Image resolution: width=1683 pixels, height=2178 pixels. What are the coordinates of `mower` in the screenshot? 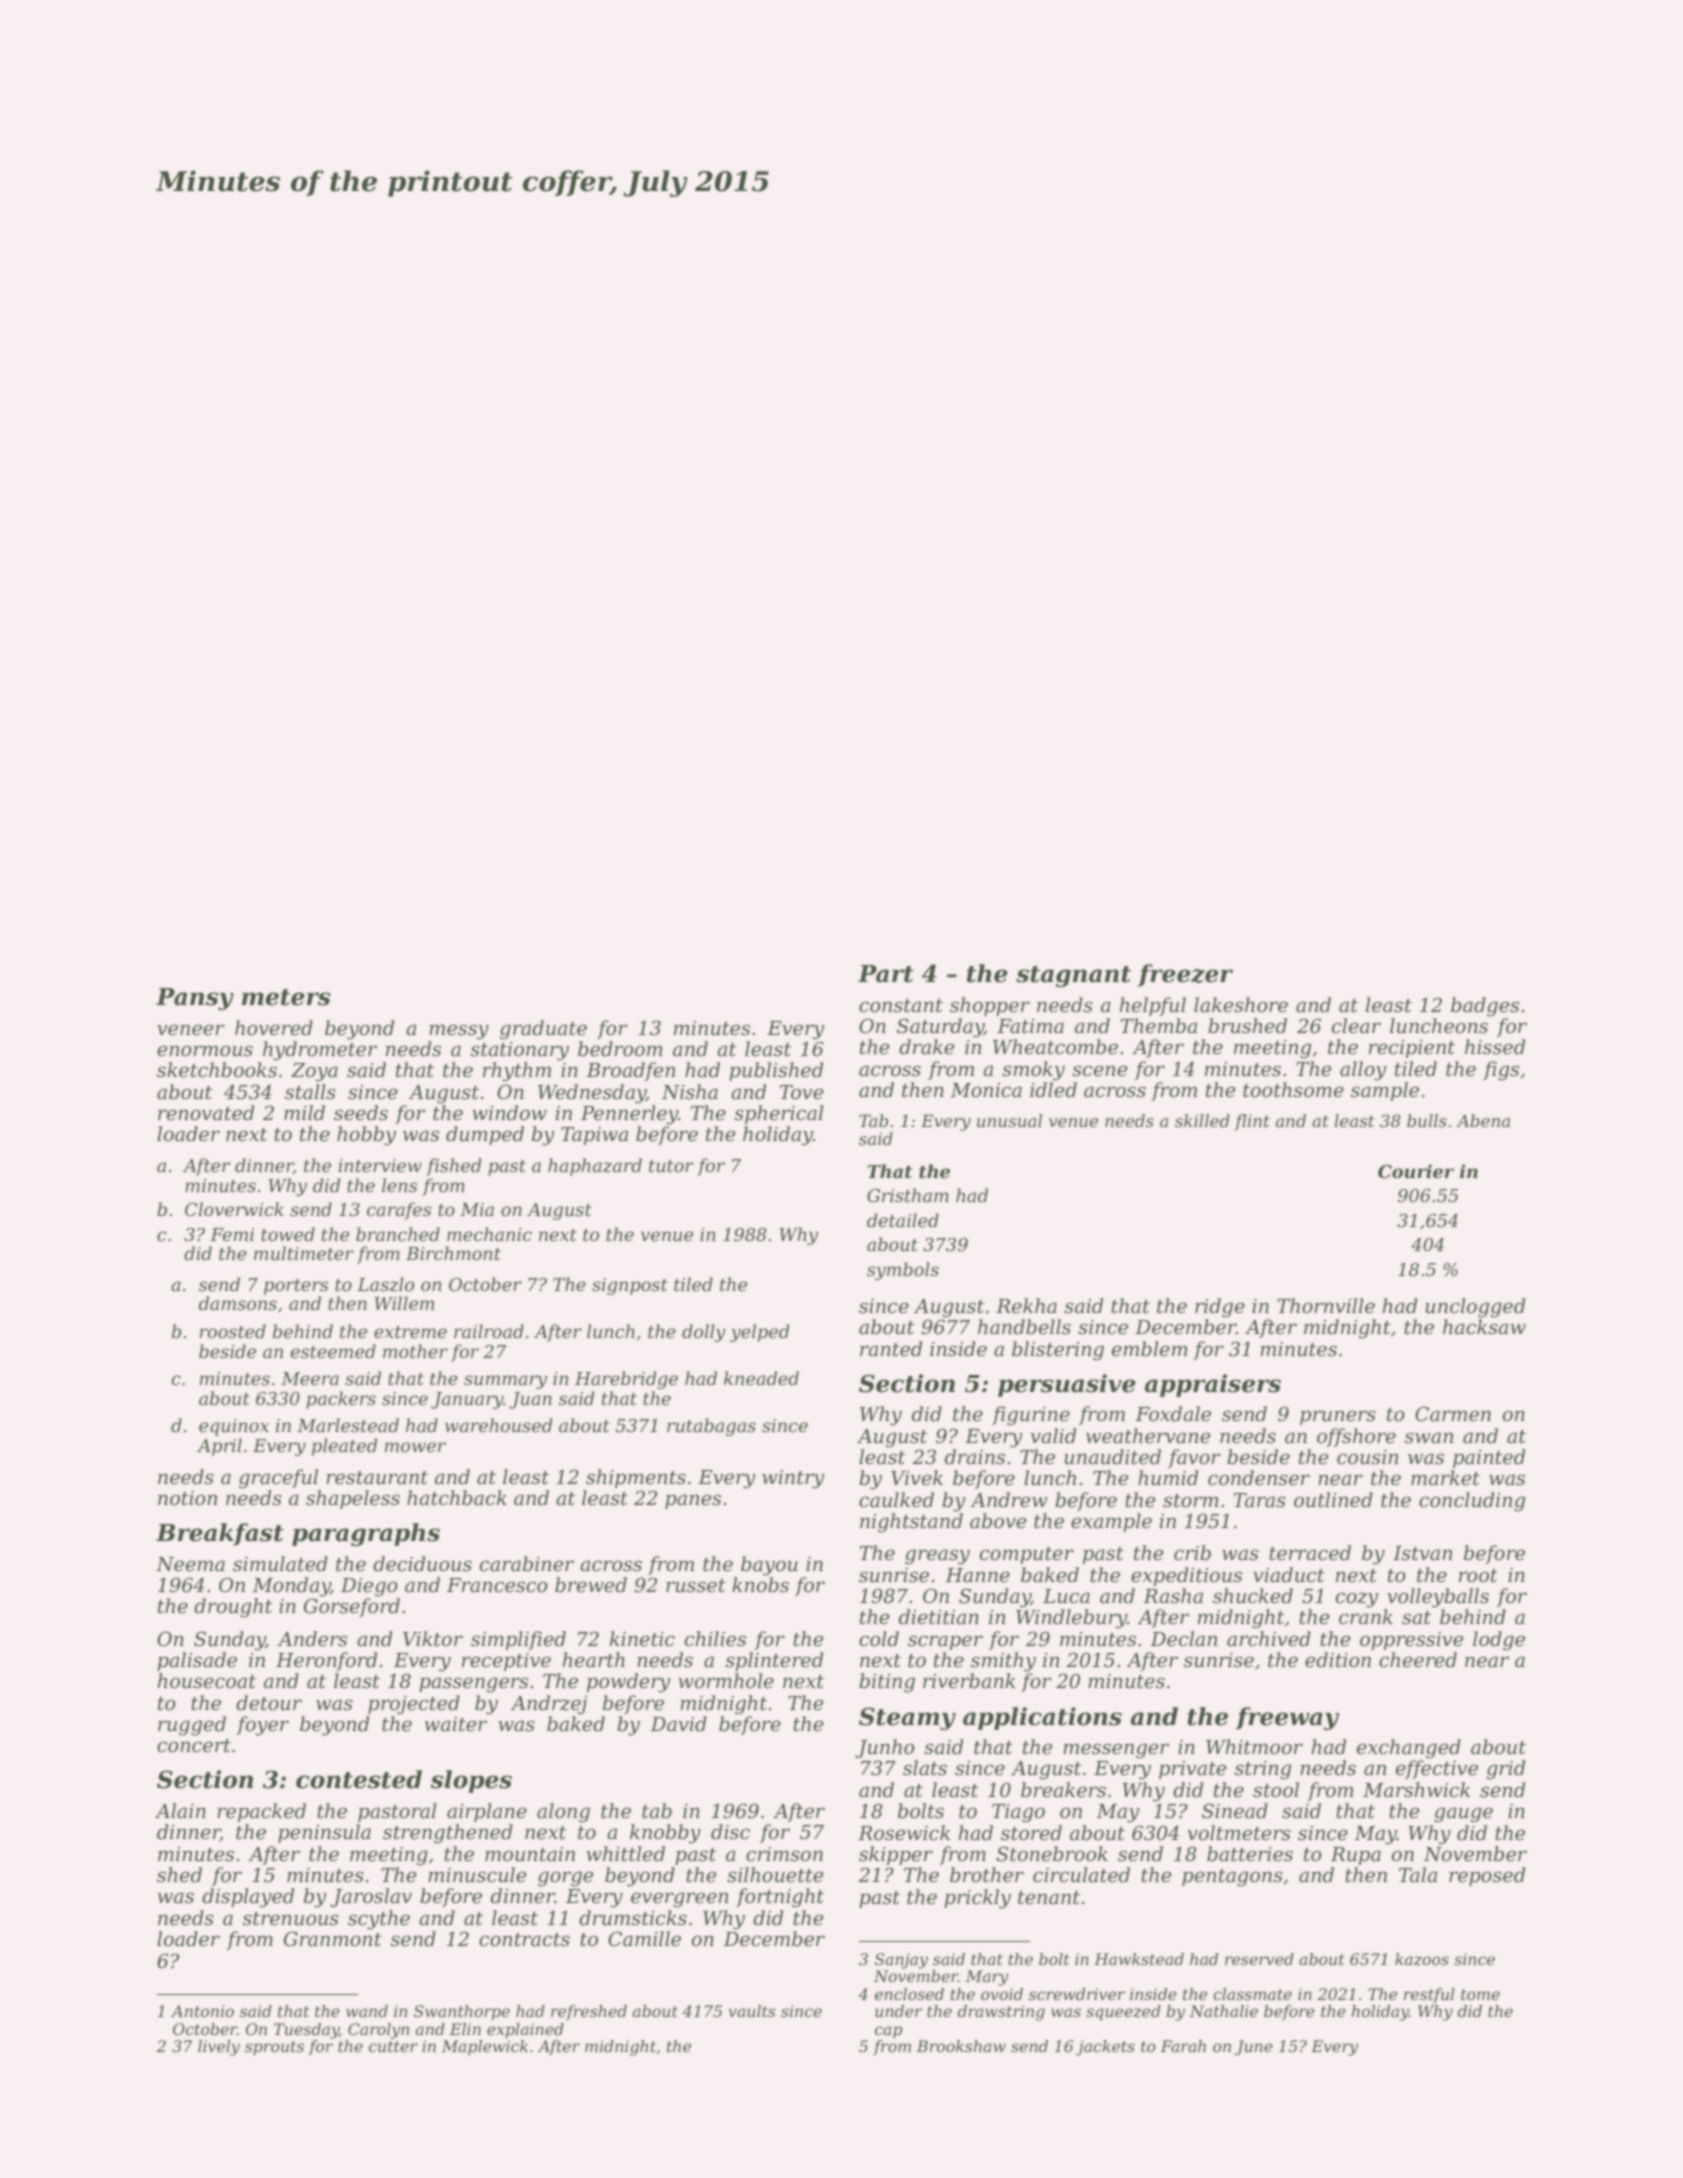 It's located at (415, 1447).
